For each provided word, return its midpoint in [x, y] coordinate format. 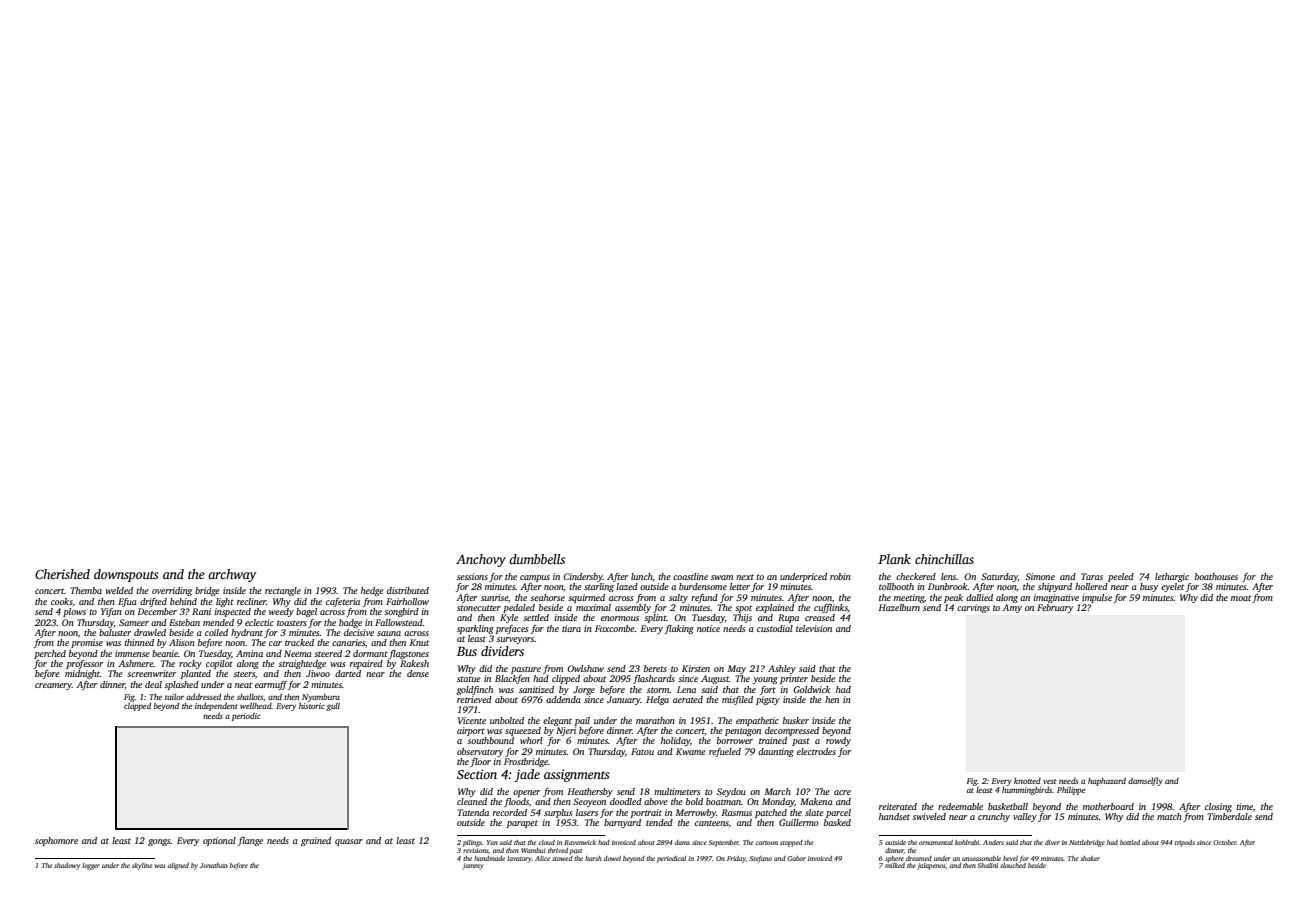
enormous [620, 618]
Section [477, 774]
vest [1050, 781]
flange [250, 841]
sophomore [56, 841]
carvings [973, 608]
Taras [1092, 576]
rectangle [283, 591]
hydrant [247, 633]
